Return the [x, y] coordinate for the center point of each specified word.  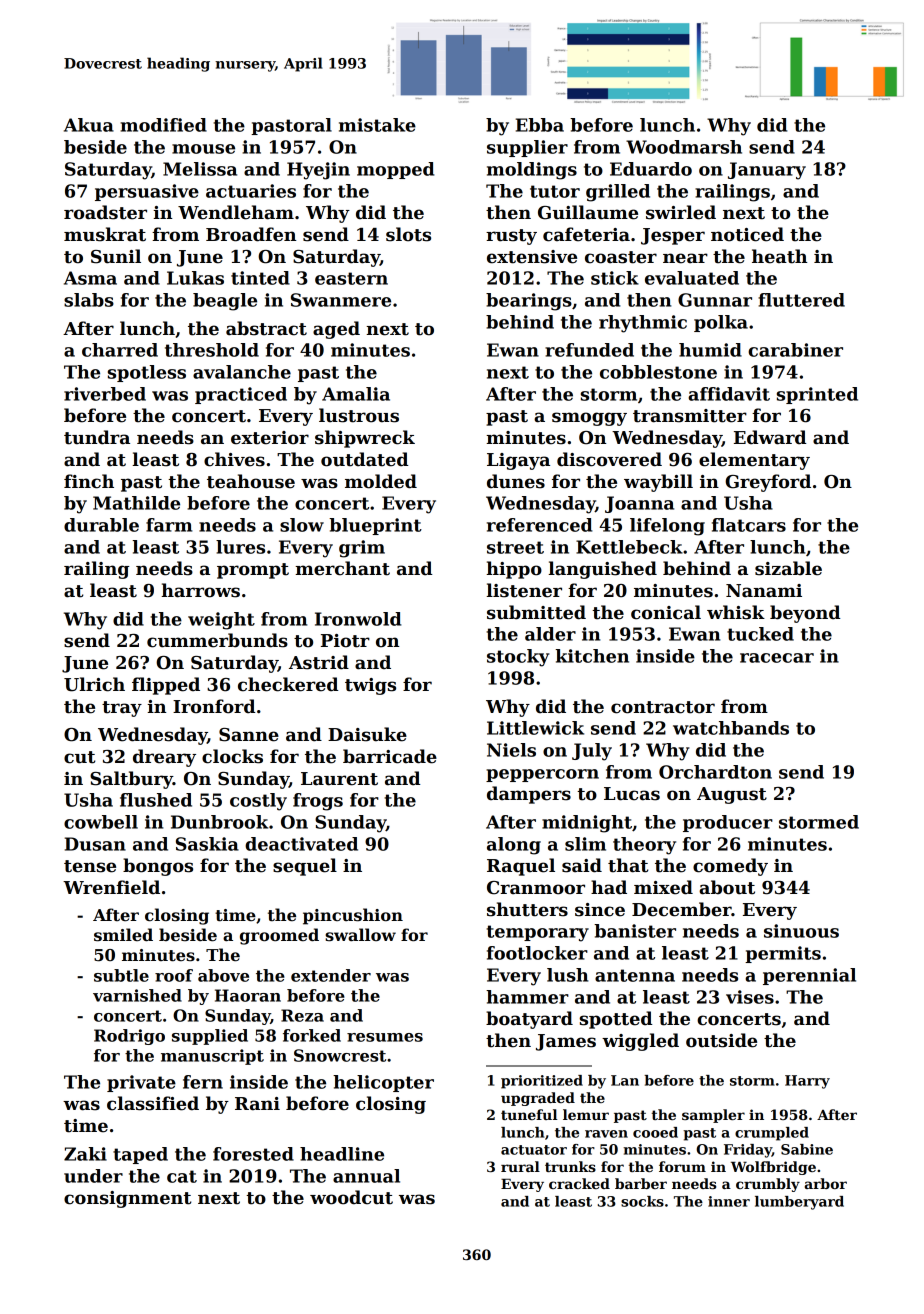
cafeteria [586, 234]
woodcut [351, 1197]
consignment [127, 1199]
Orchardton [715, 772]
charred [120, 350]
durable [101, 525]
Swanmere [341, 300]
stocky [518, 658]
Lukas [195, 278]
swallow [360, 935]
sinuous [801, 931]
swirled [681, 212]
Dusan [95, 844]
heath [779, 256]
